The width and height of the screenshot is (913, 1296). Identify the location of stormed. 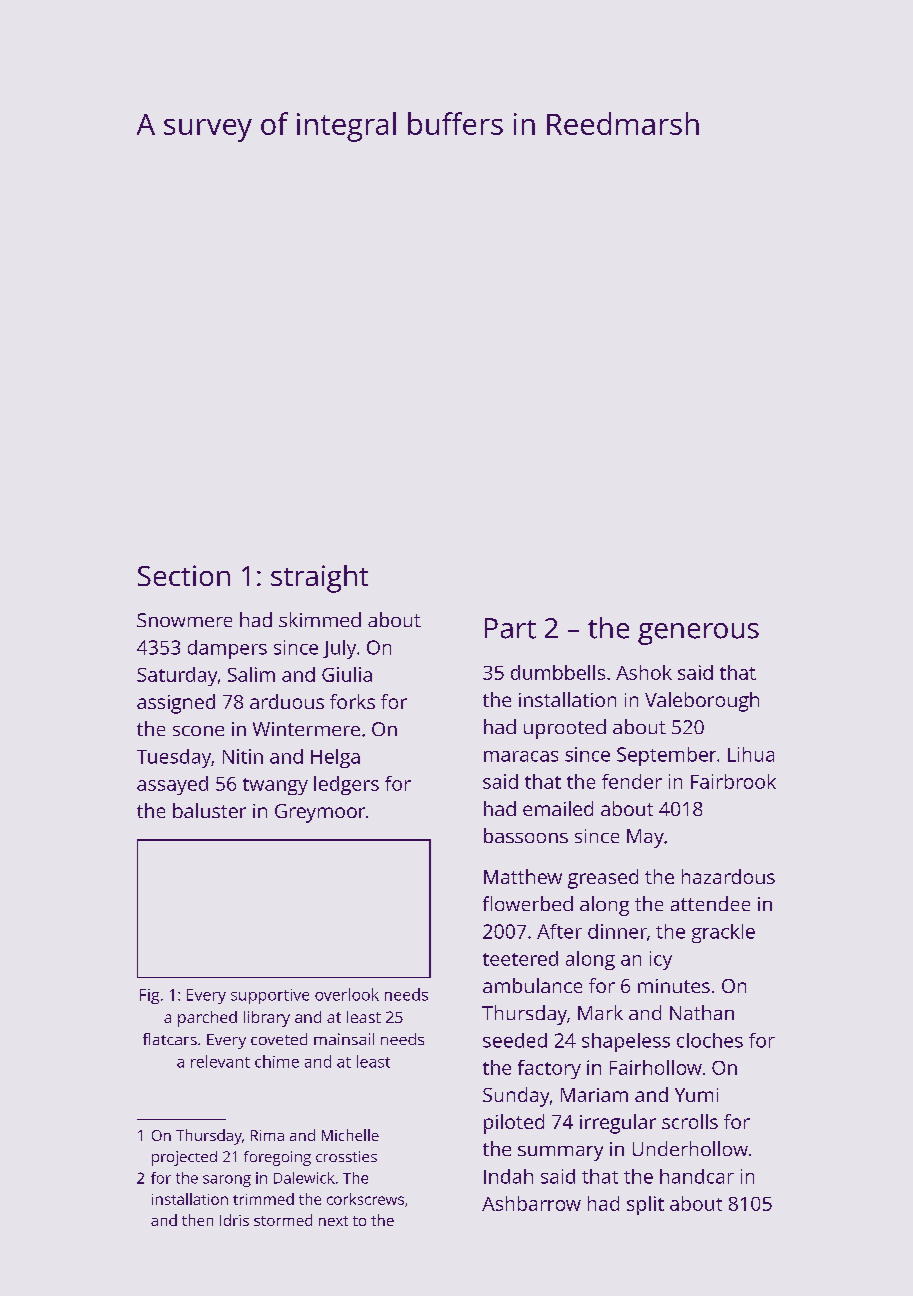
(283, 1220).
